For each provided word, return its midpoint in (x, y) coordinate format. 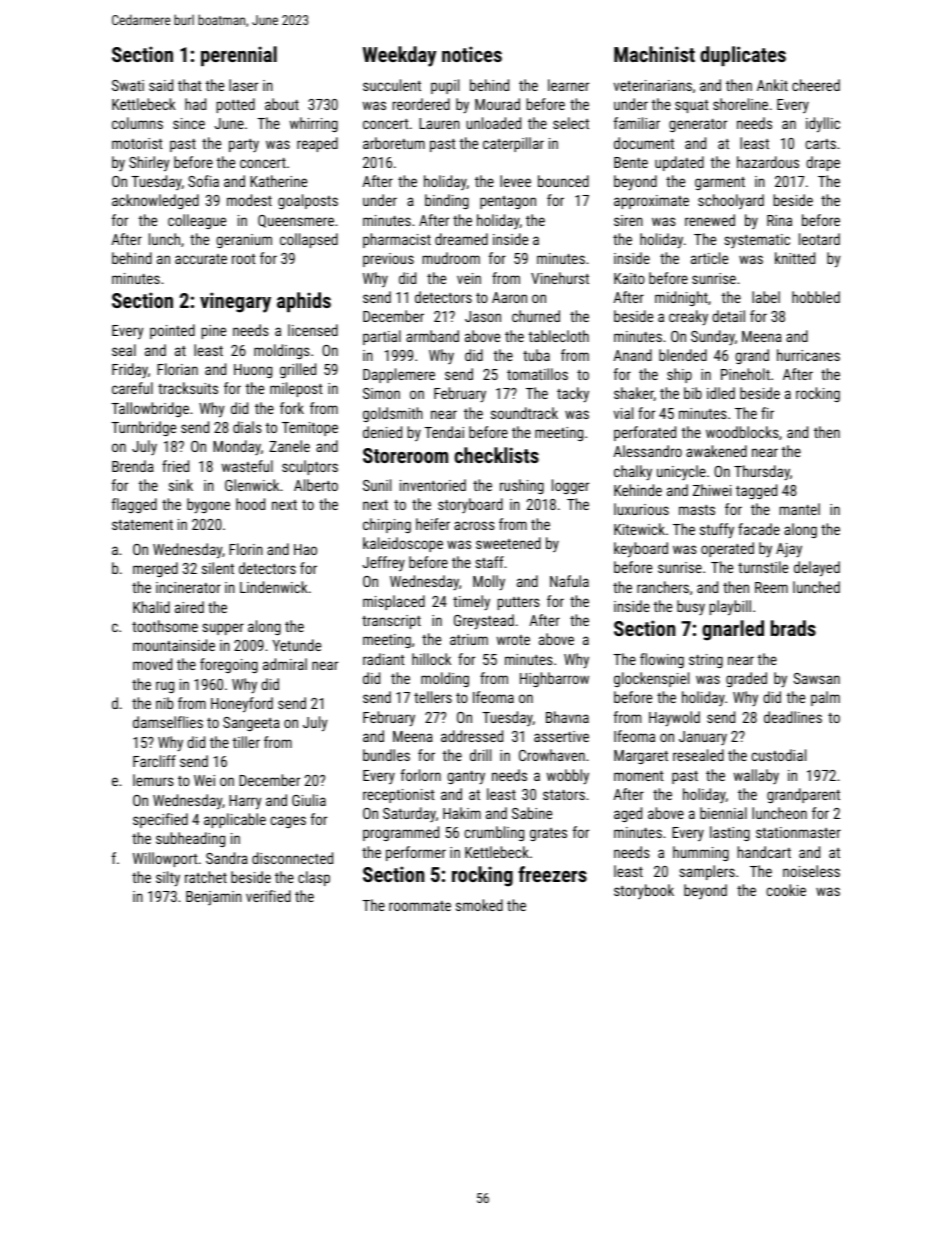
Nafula (569, 581)
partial (382, 337)
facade (759, 529)
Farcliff (154, 761)
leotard (819, 239)
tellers (433, 697)
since (189, 123)
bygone (208, 506)
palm (825, 698)
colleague (197, 221)
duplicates (743, 56)
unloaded (493, 123)
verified (268, 896)
